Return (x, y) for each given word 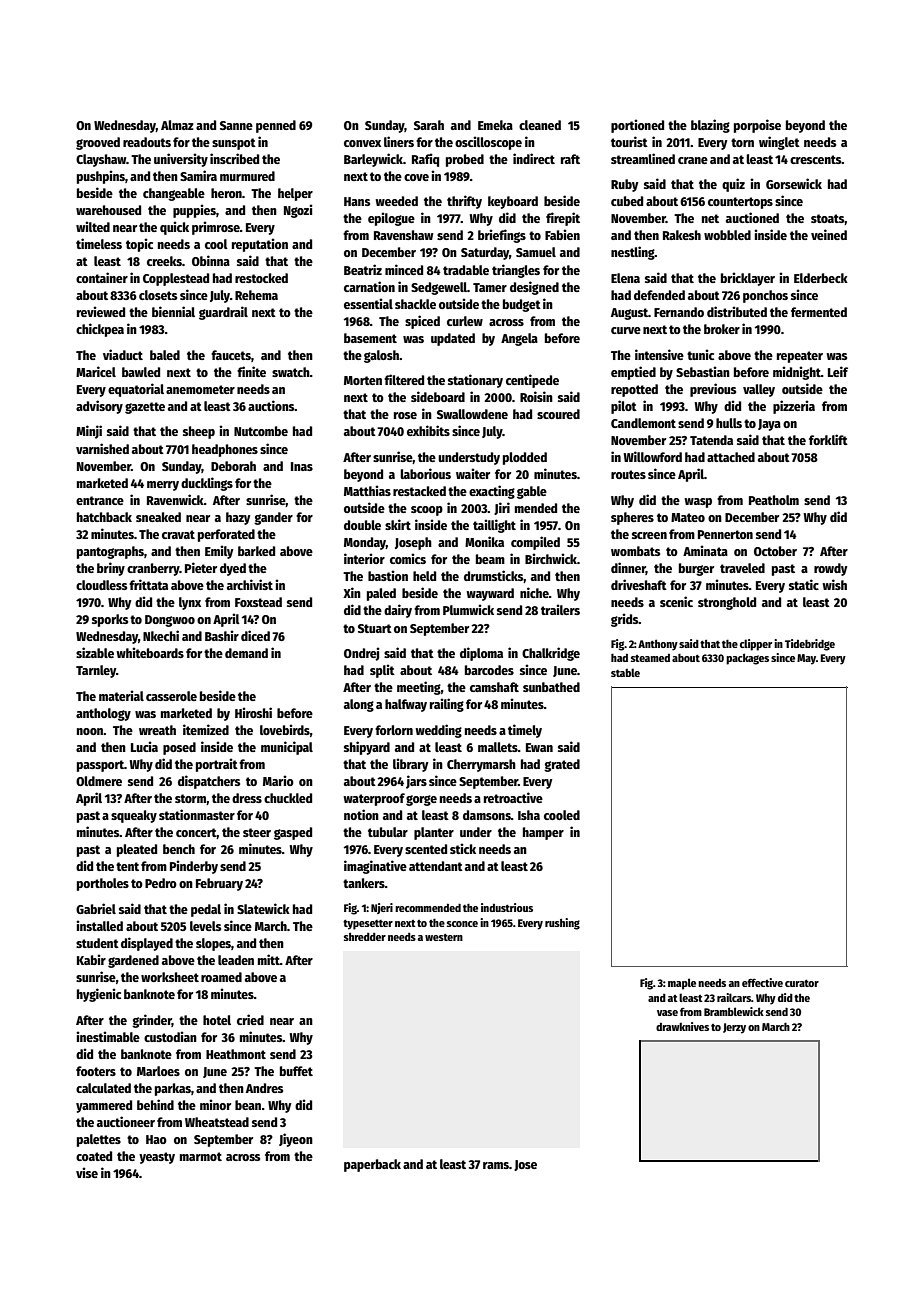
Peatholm (774, 500)
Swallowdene (472, 414)
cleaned (540, 125)
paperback (372, 1165)
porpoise (757, 126)
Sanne (236, 125)
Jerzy (734, 1028)
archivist (250, 584)
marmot (201, 1156)
